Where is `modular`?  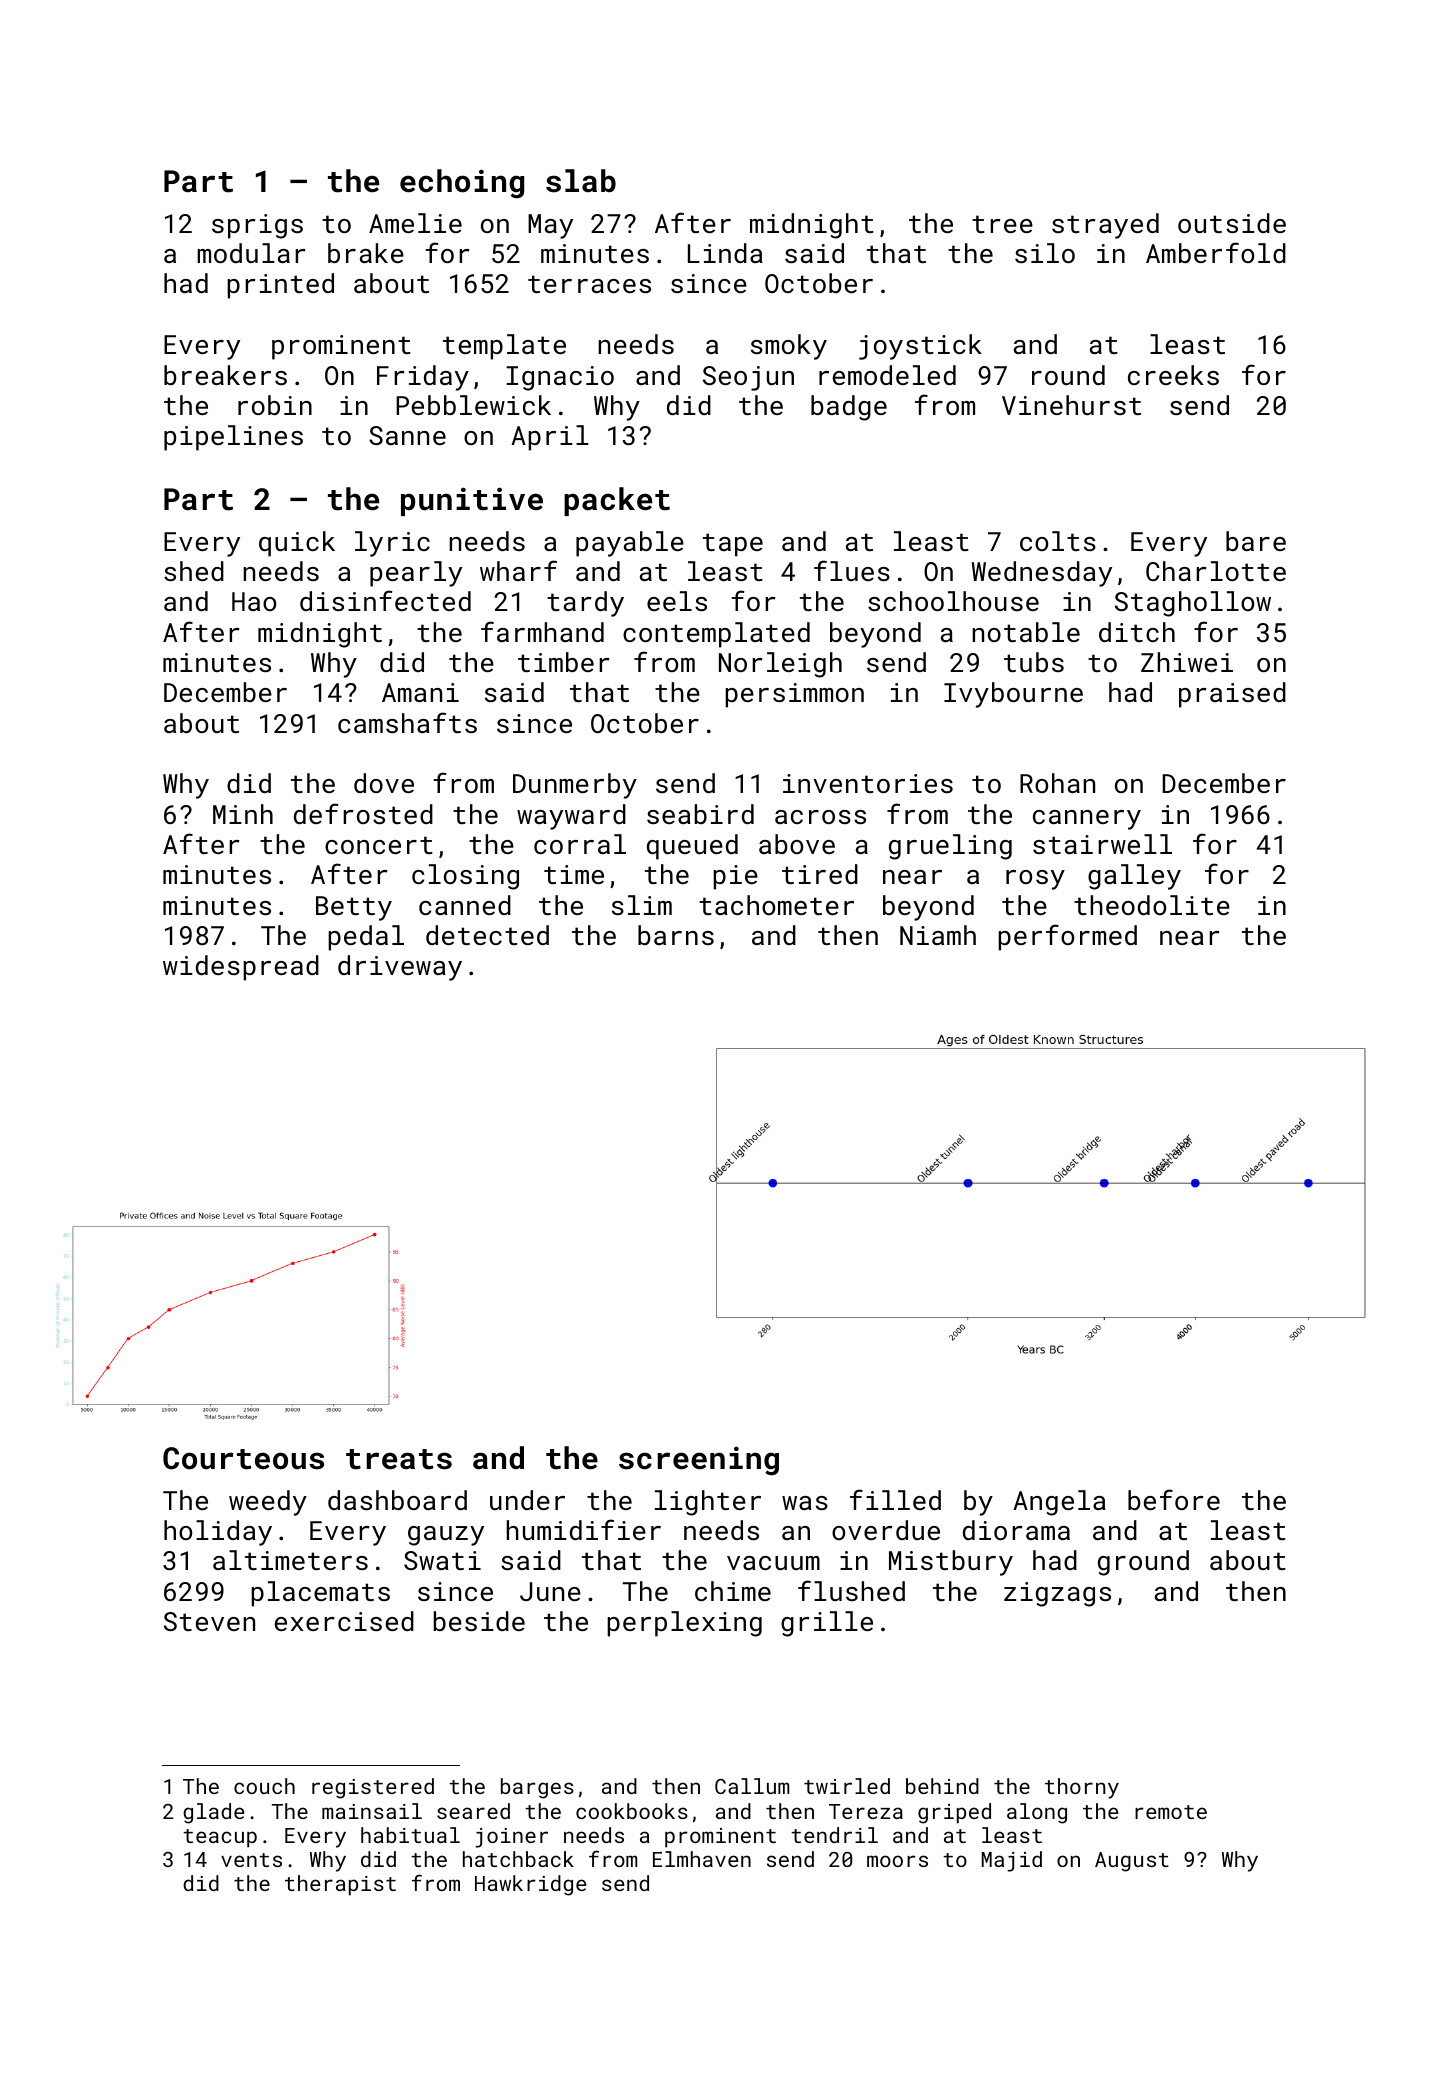 modular is located at coordinates (251, 253).
